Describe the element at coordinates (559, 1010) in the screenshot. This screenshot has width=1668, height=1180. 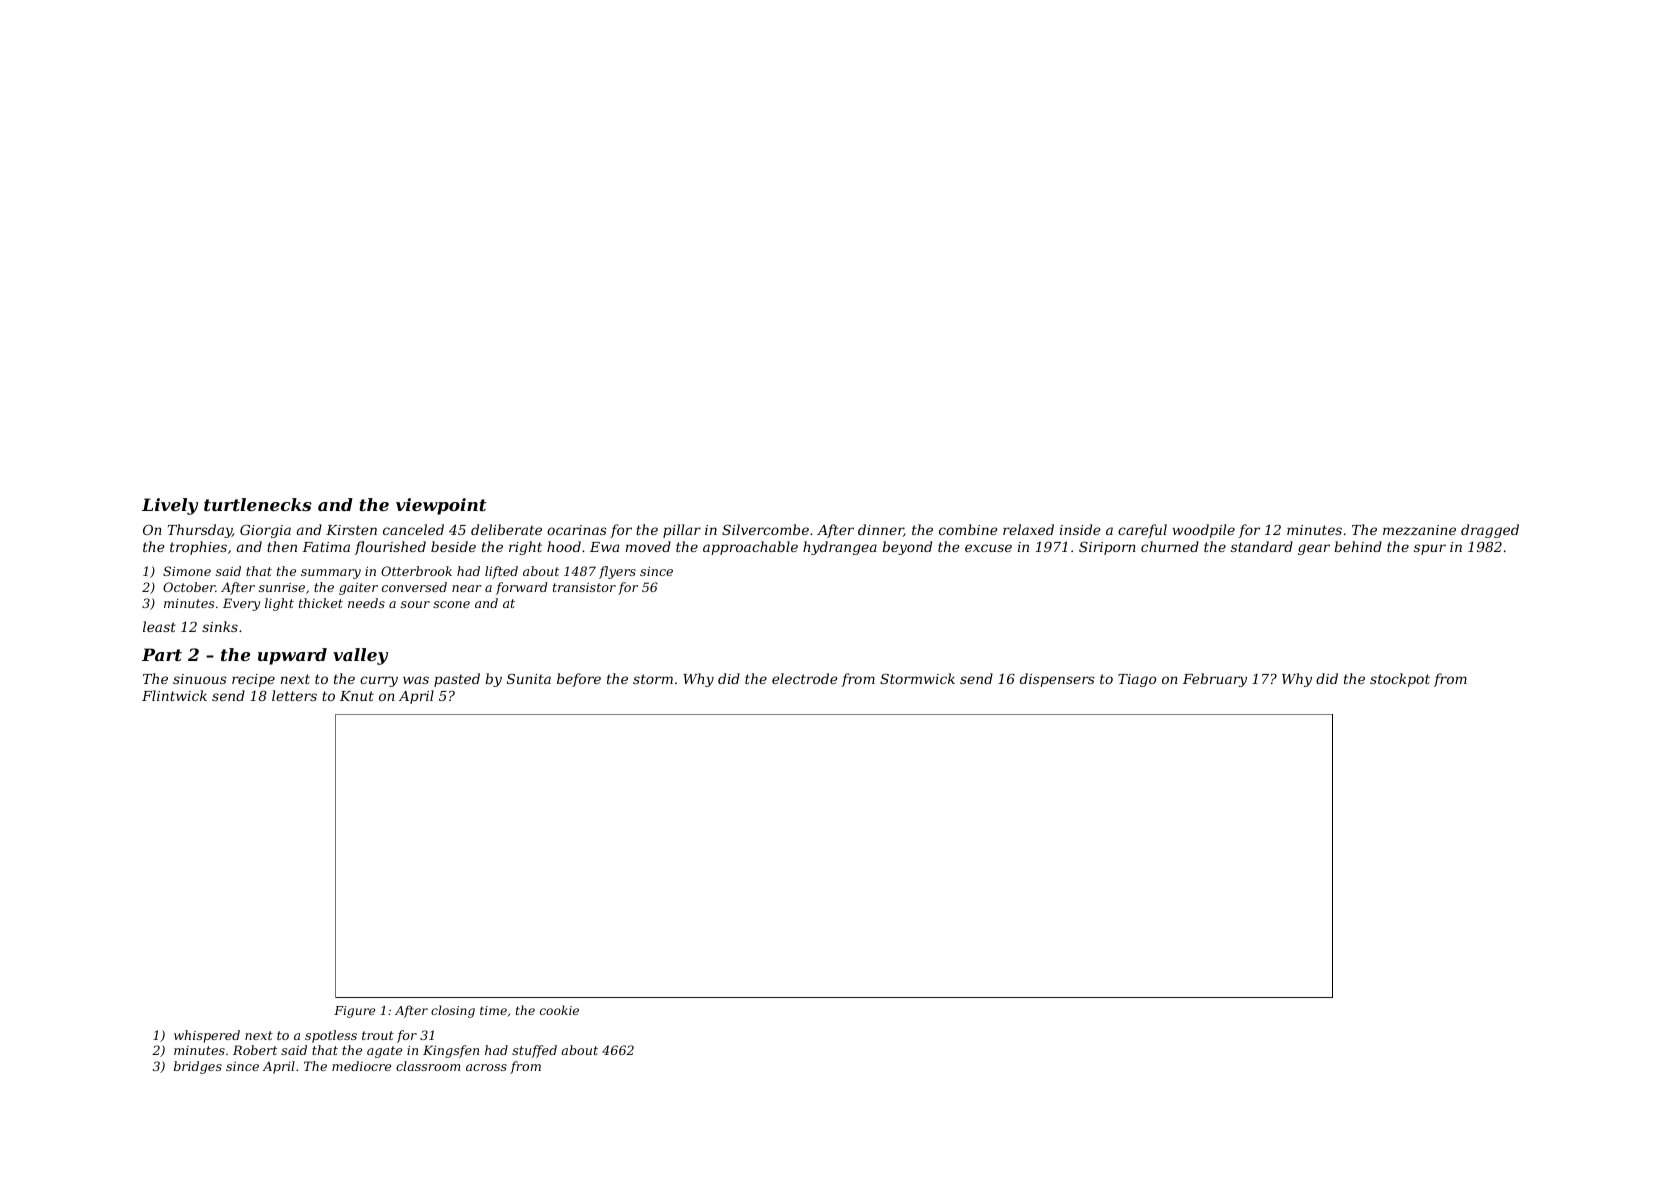
I see `cookie` at that location.
